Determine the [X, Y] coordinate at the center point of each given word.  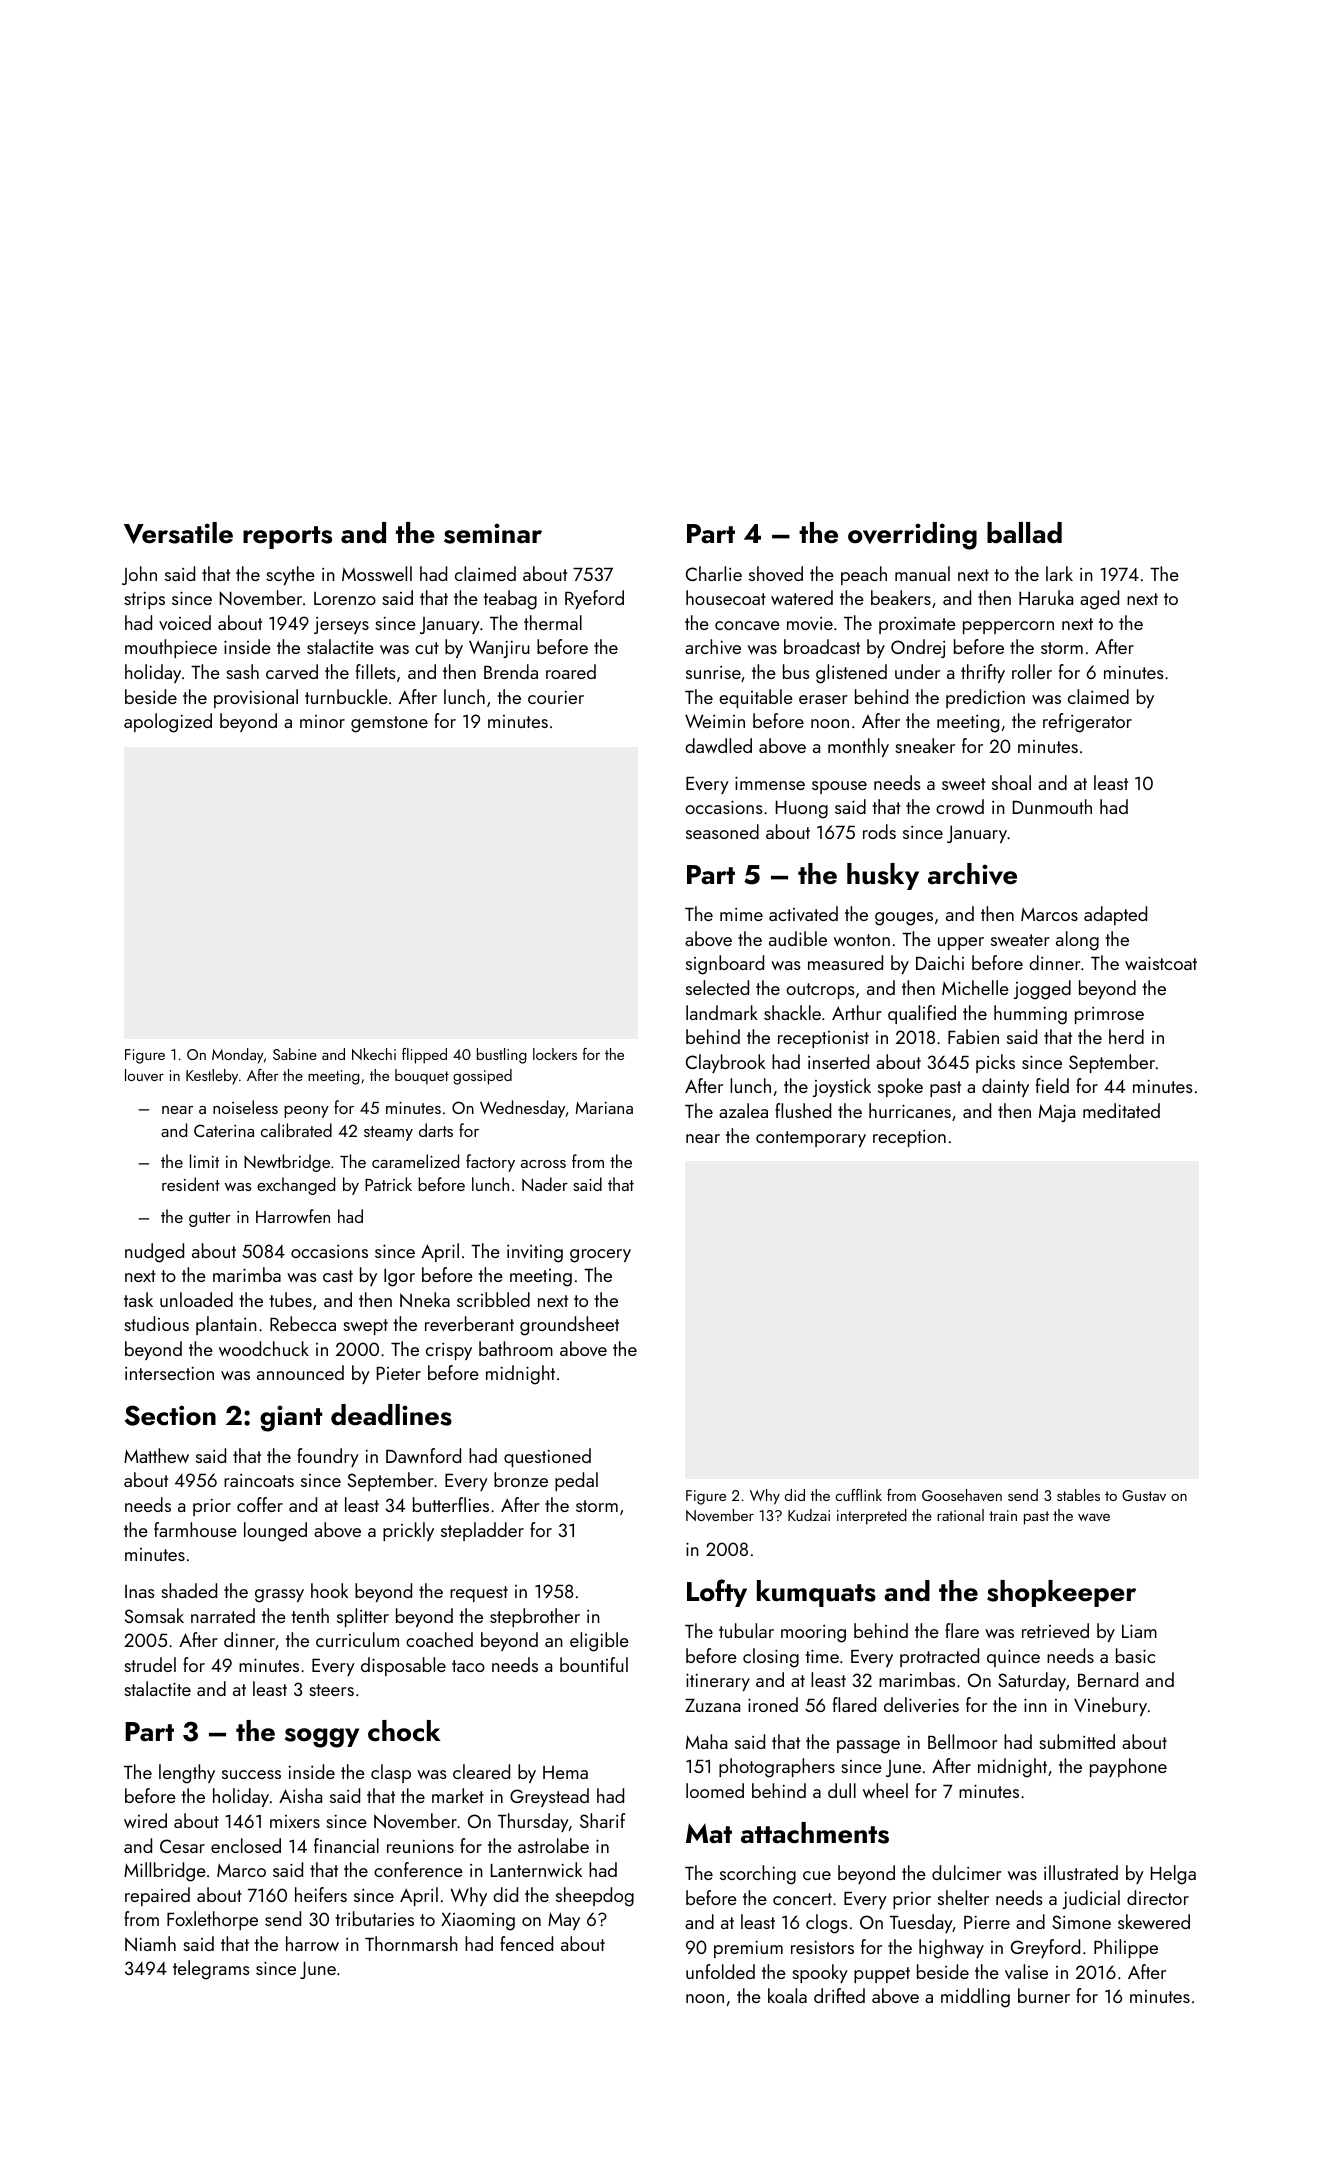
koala [787, 1995]
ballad [1024, 533]
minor [322, 721]
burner [1044, 1995]
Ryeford [594, 599]
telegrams [211, 1970]
